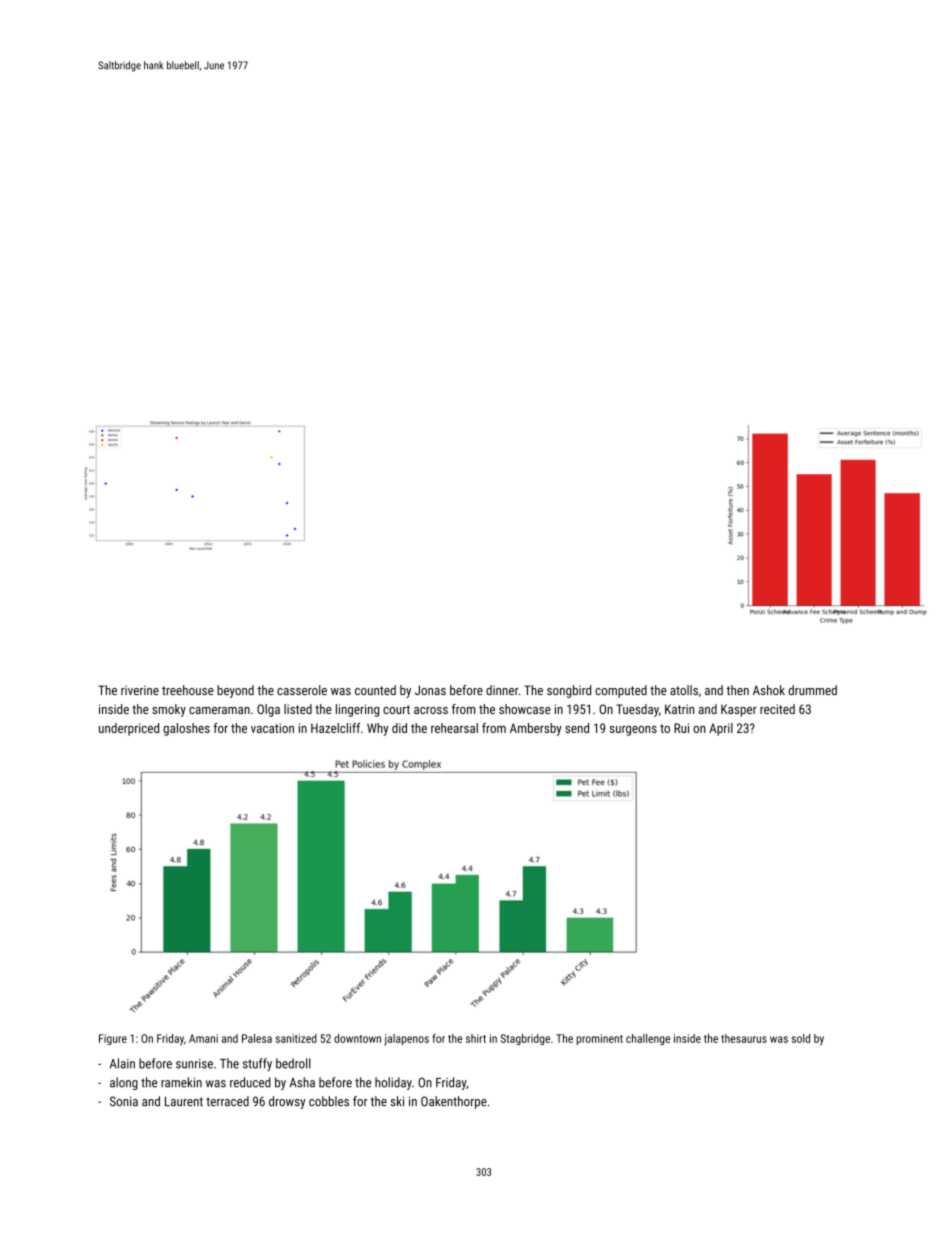  What do you see at coordinates (186, 729) in the document?
I see `galoshes` at bounding box center [186, 729].
